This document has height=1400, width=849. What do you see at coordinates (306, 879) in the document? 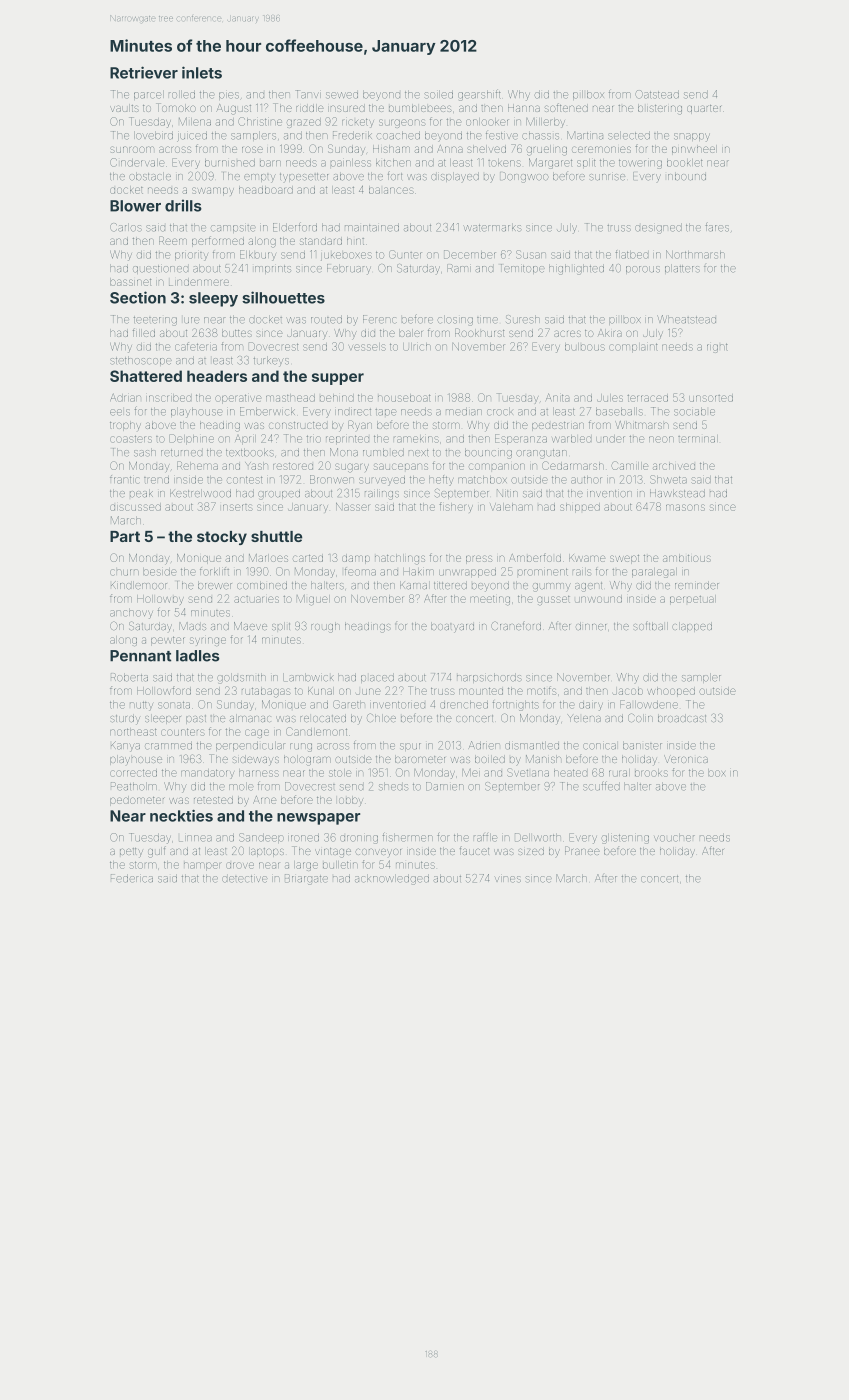
I see `Briargate` at bounding box center [306, 879].
